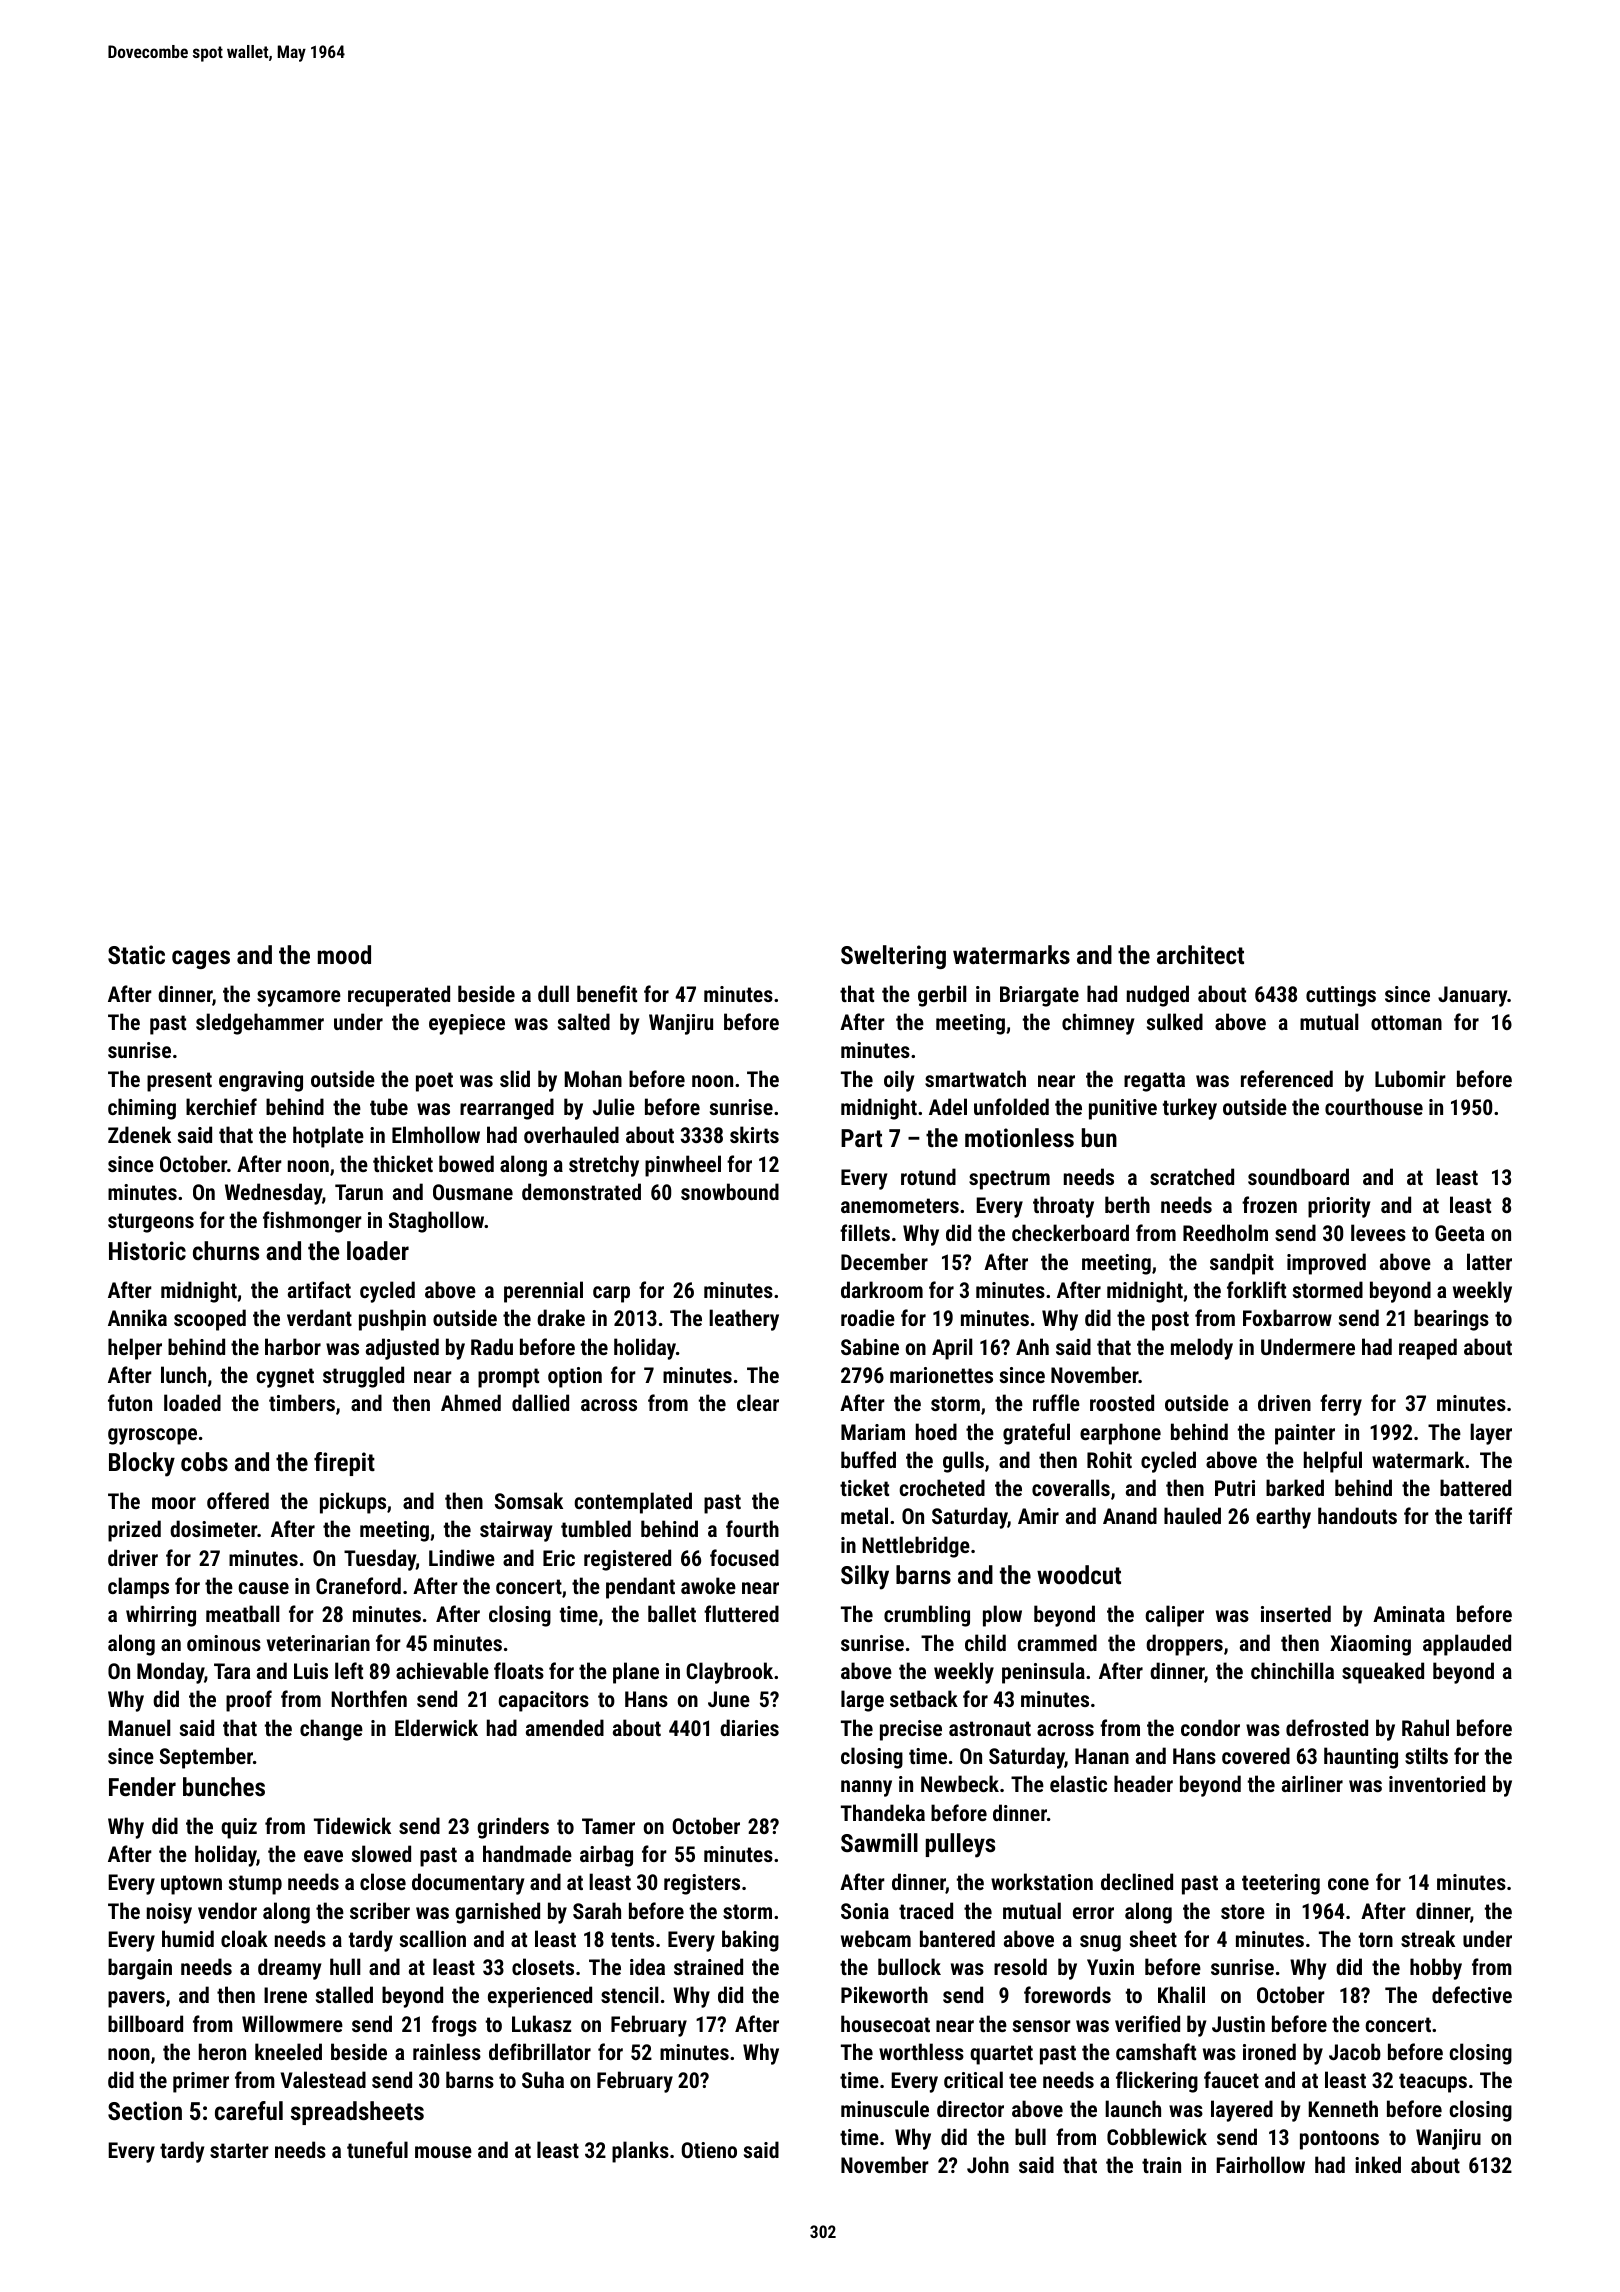  What do you see at coordinates (893, 957) in the page?
I see `Sweltering` at bounding box center [893, 957].
